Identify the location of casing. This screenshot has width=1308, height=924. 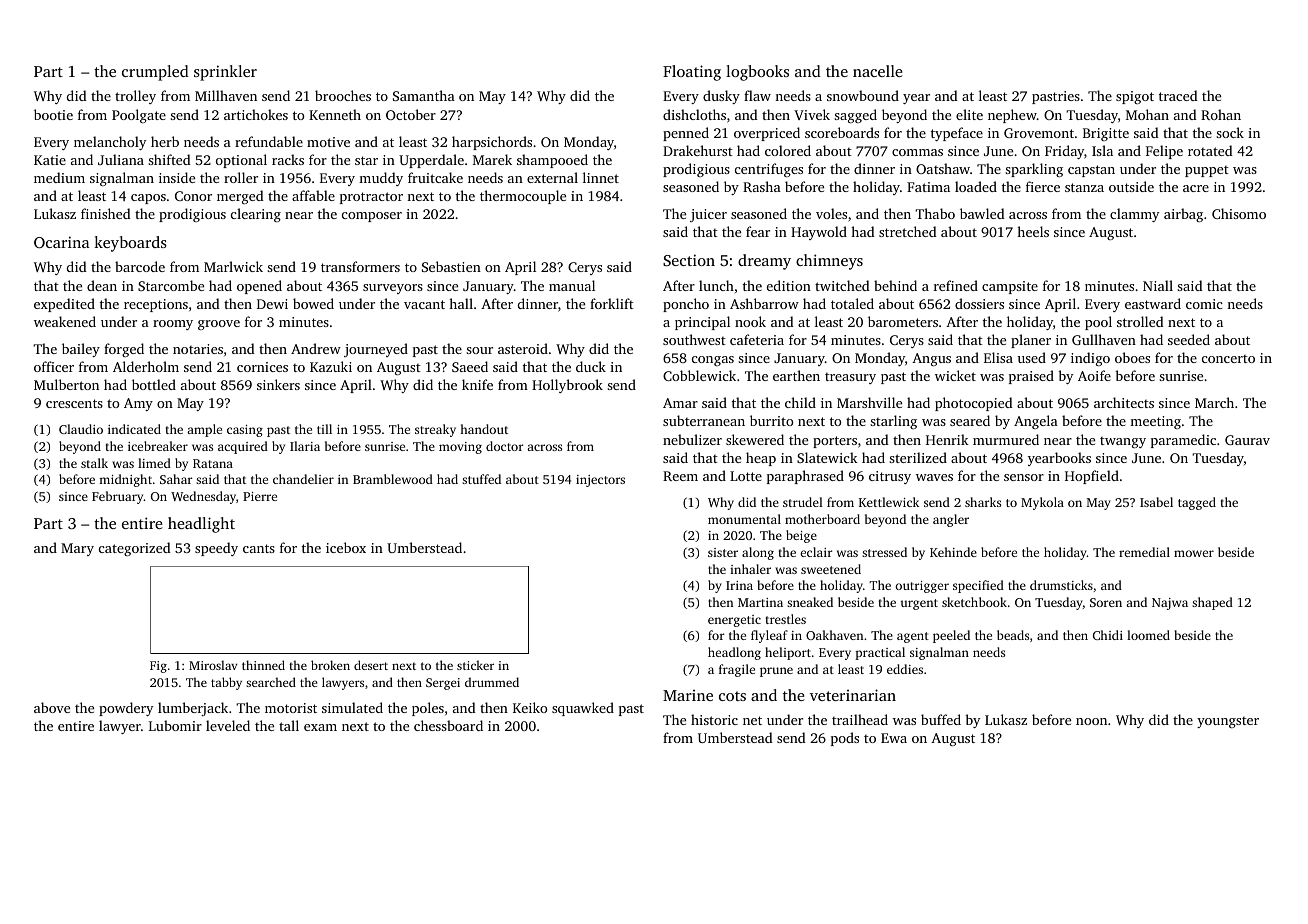
(245, 431).
